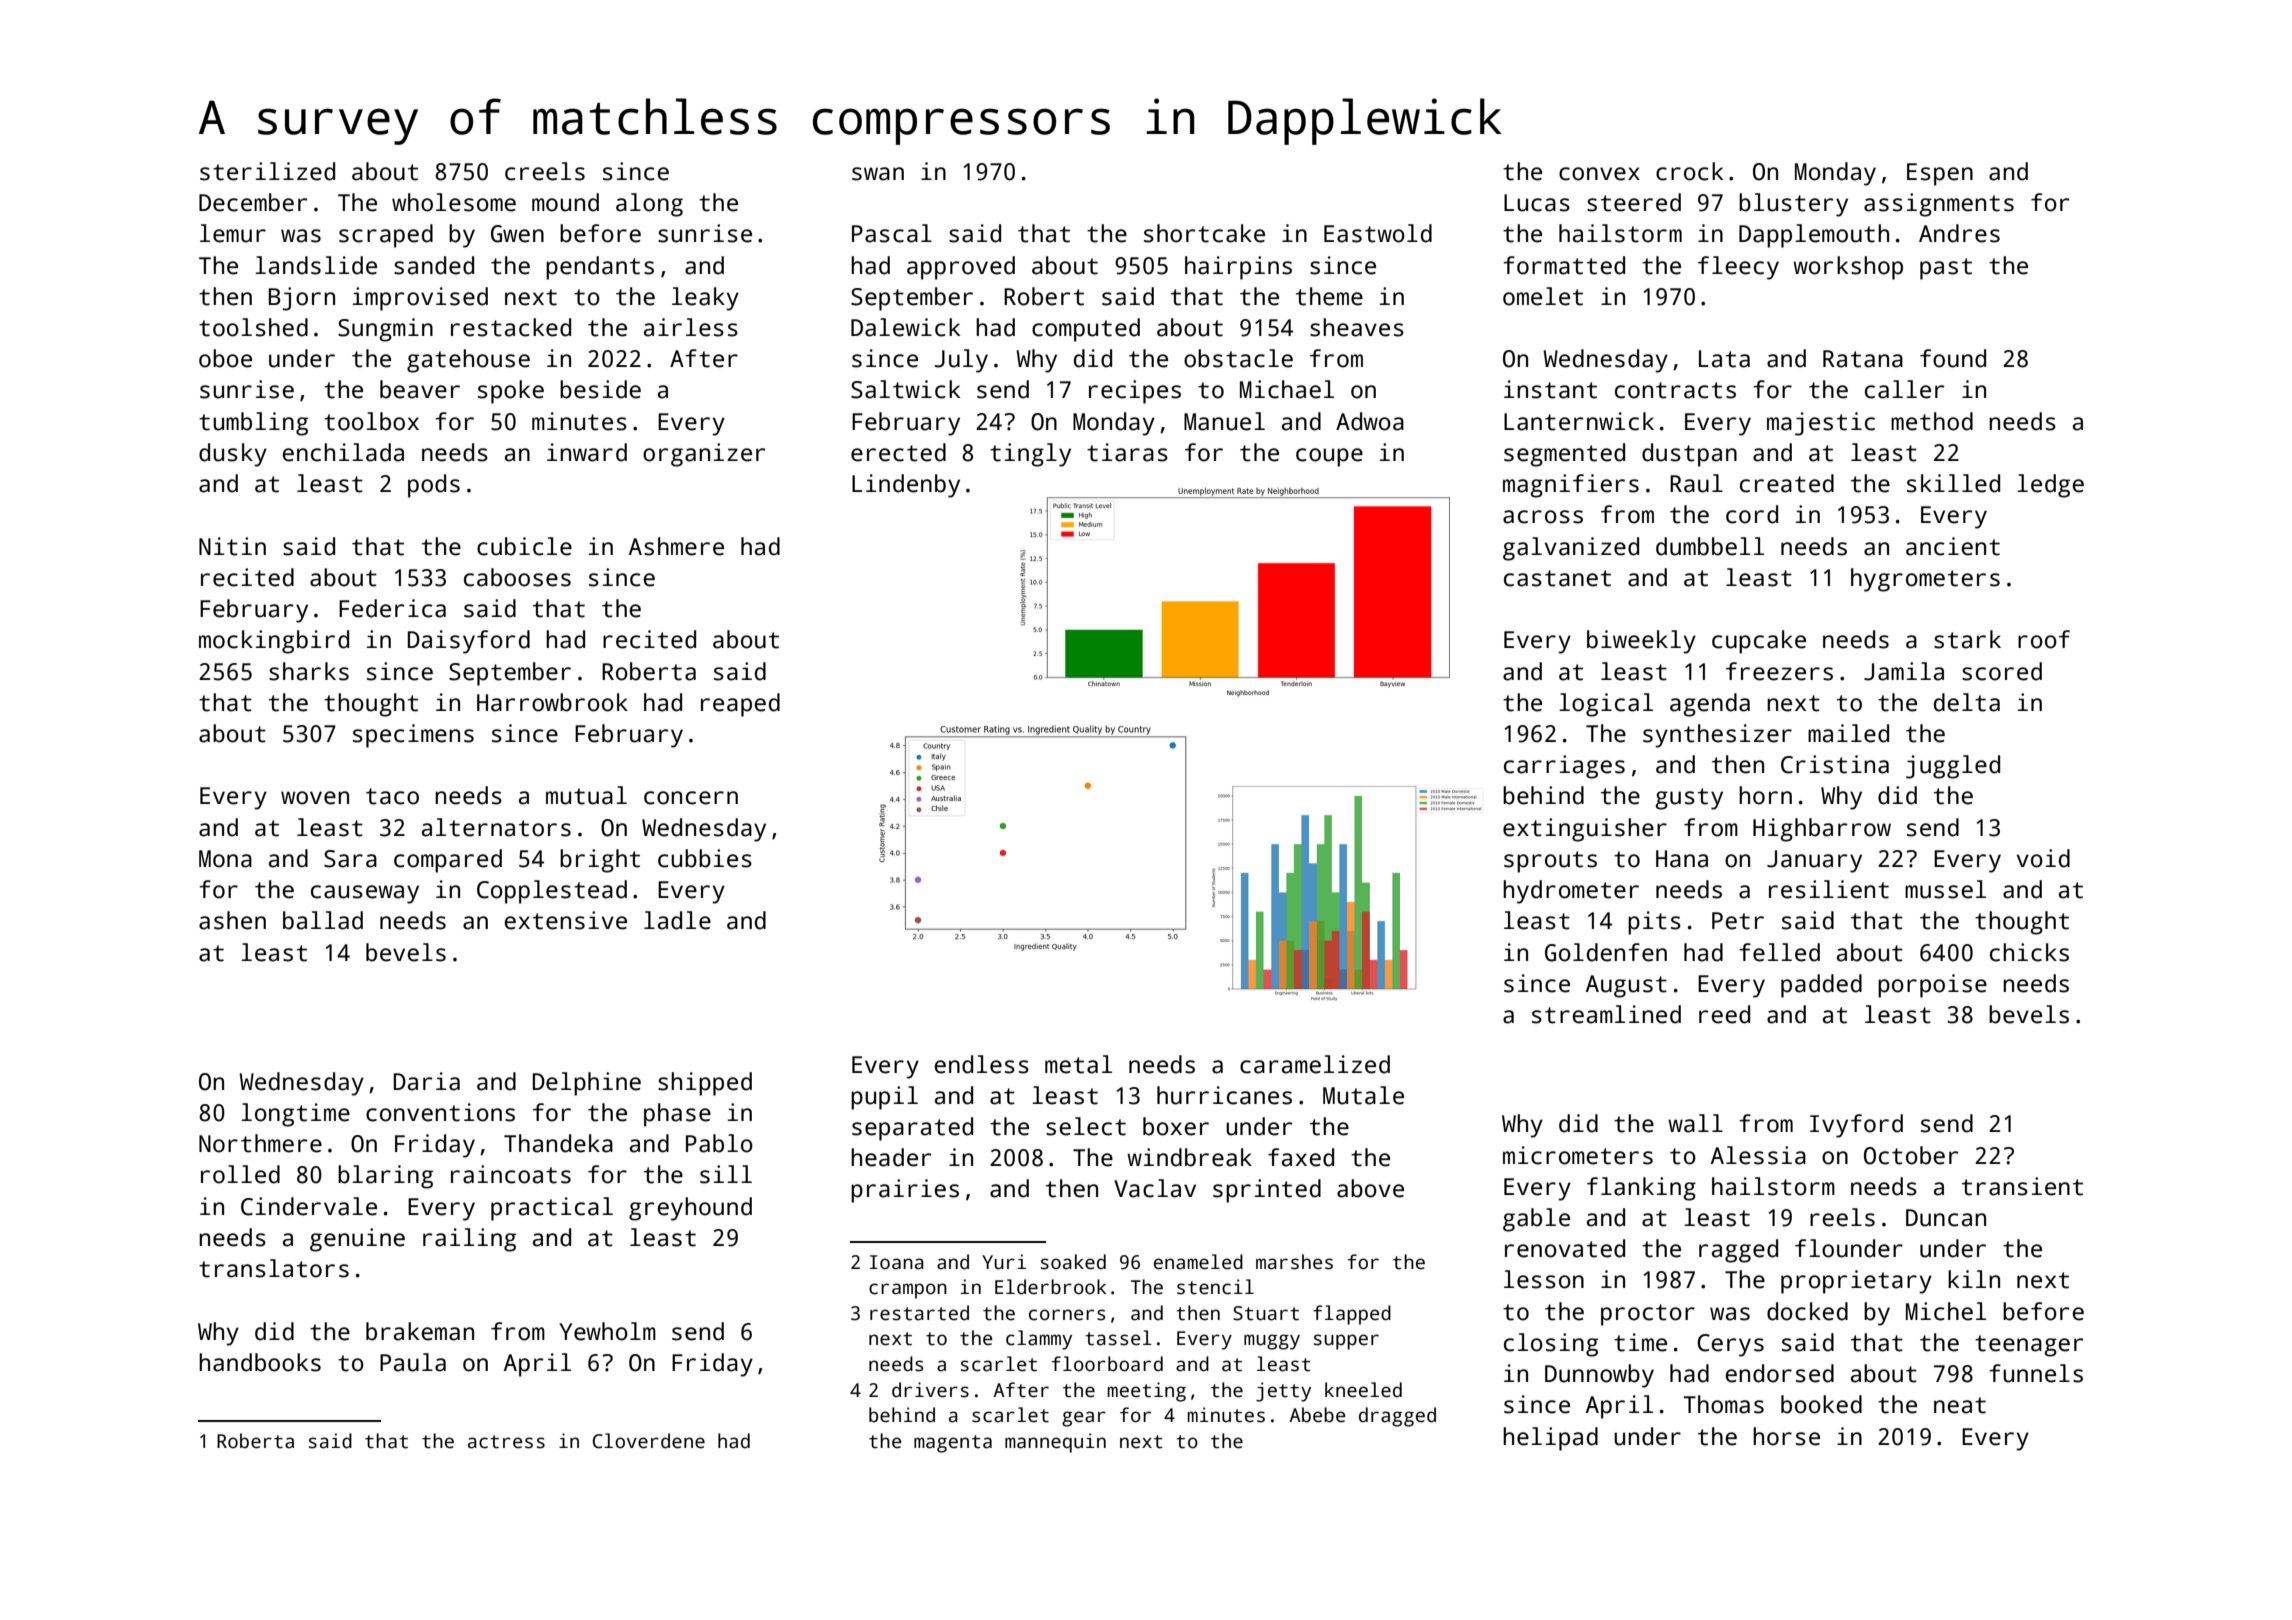  What do you see at coordinates (1317, 1415) in the screenshot?
I see `Abebe` at bounding box center [1317, 1415].
